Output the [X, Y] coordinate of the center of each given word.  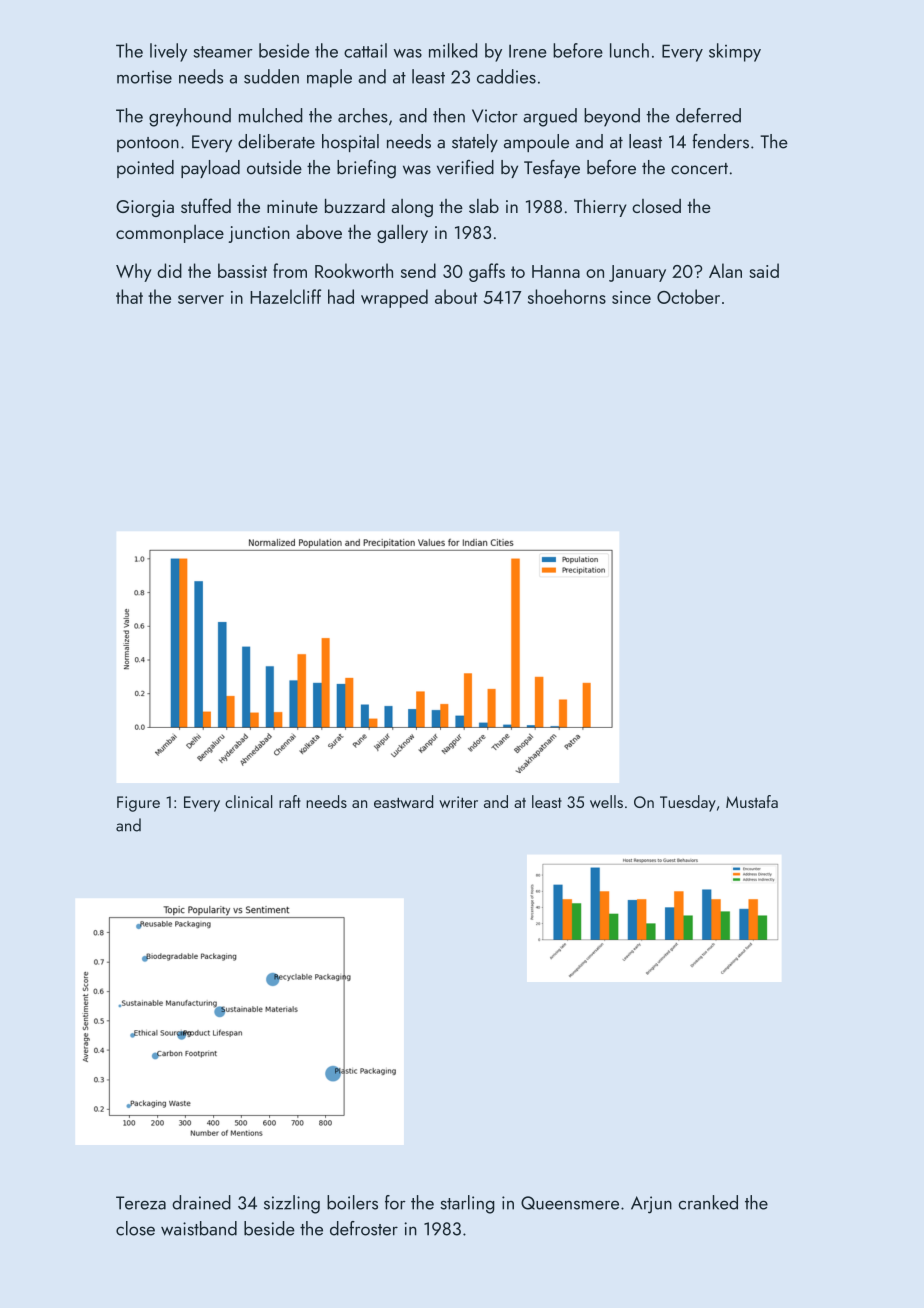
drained [201, 1202]
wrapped [394, 298]
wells [606, 801]
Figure [138, 804]
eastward [403, 801]
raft [290, 801]
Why [134, 272]
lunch [629, 50]
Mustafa [752, 801]
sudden [271, 76]
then [449, 115]
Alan [725, 270]
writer [458, 802]
